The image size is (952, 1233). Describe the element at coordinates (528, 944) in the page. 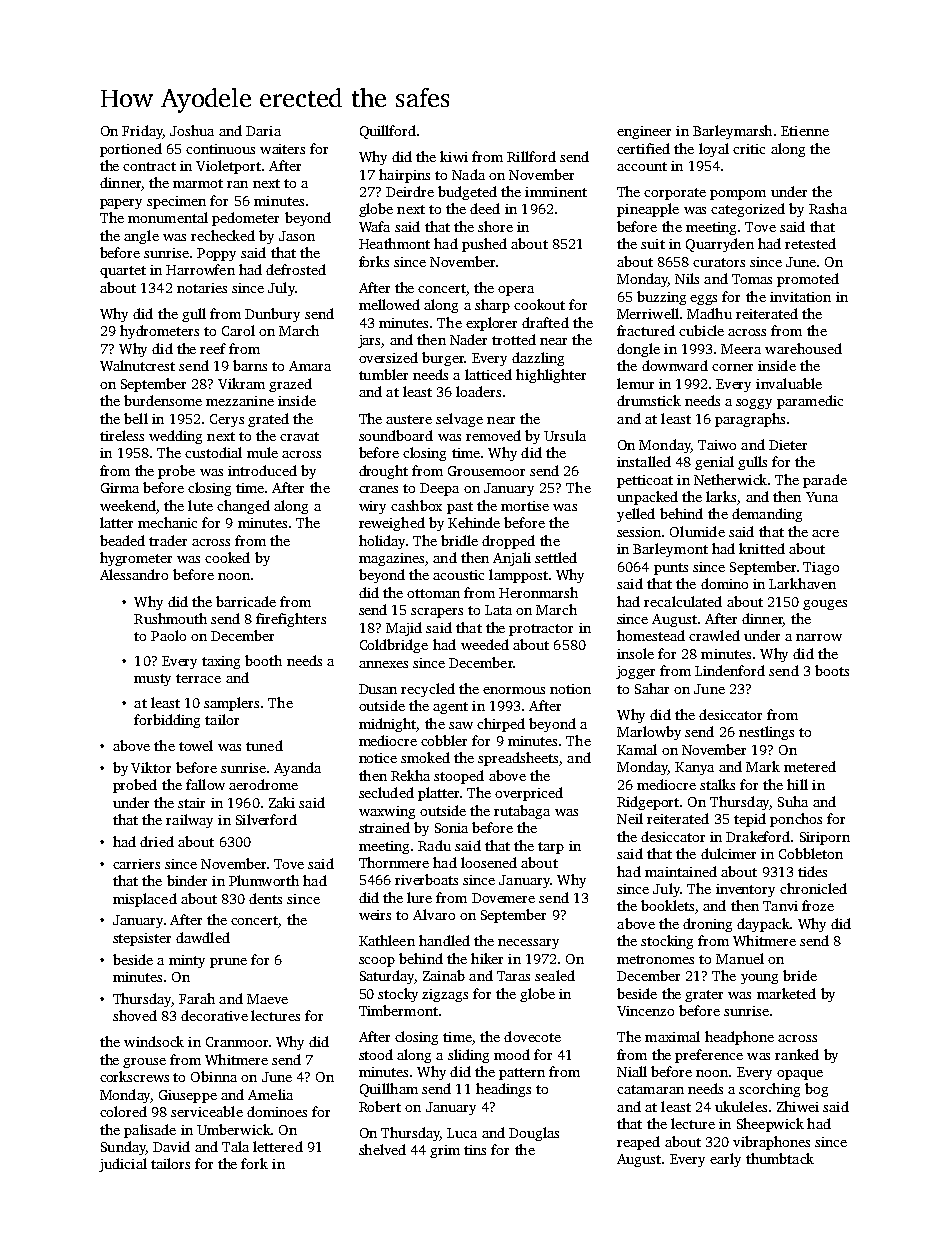

I see `necessary` at that location.
